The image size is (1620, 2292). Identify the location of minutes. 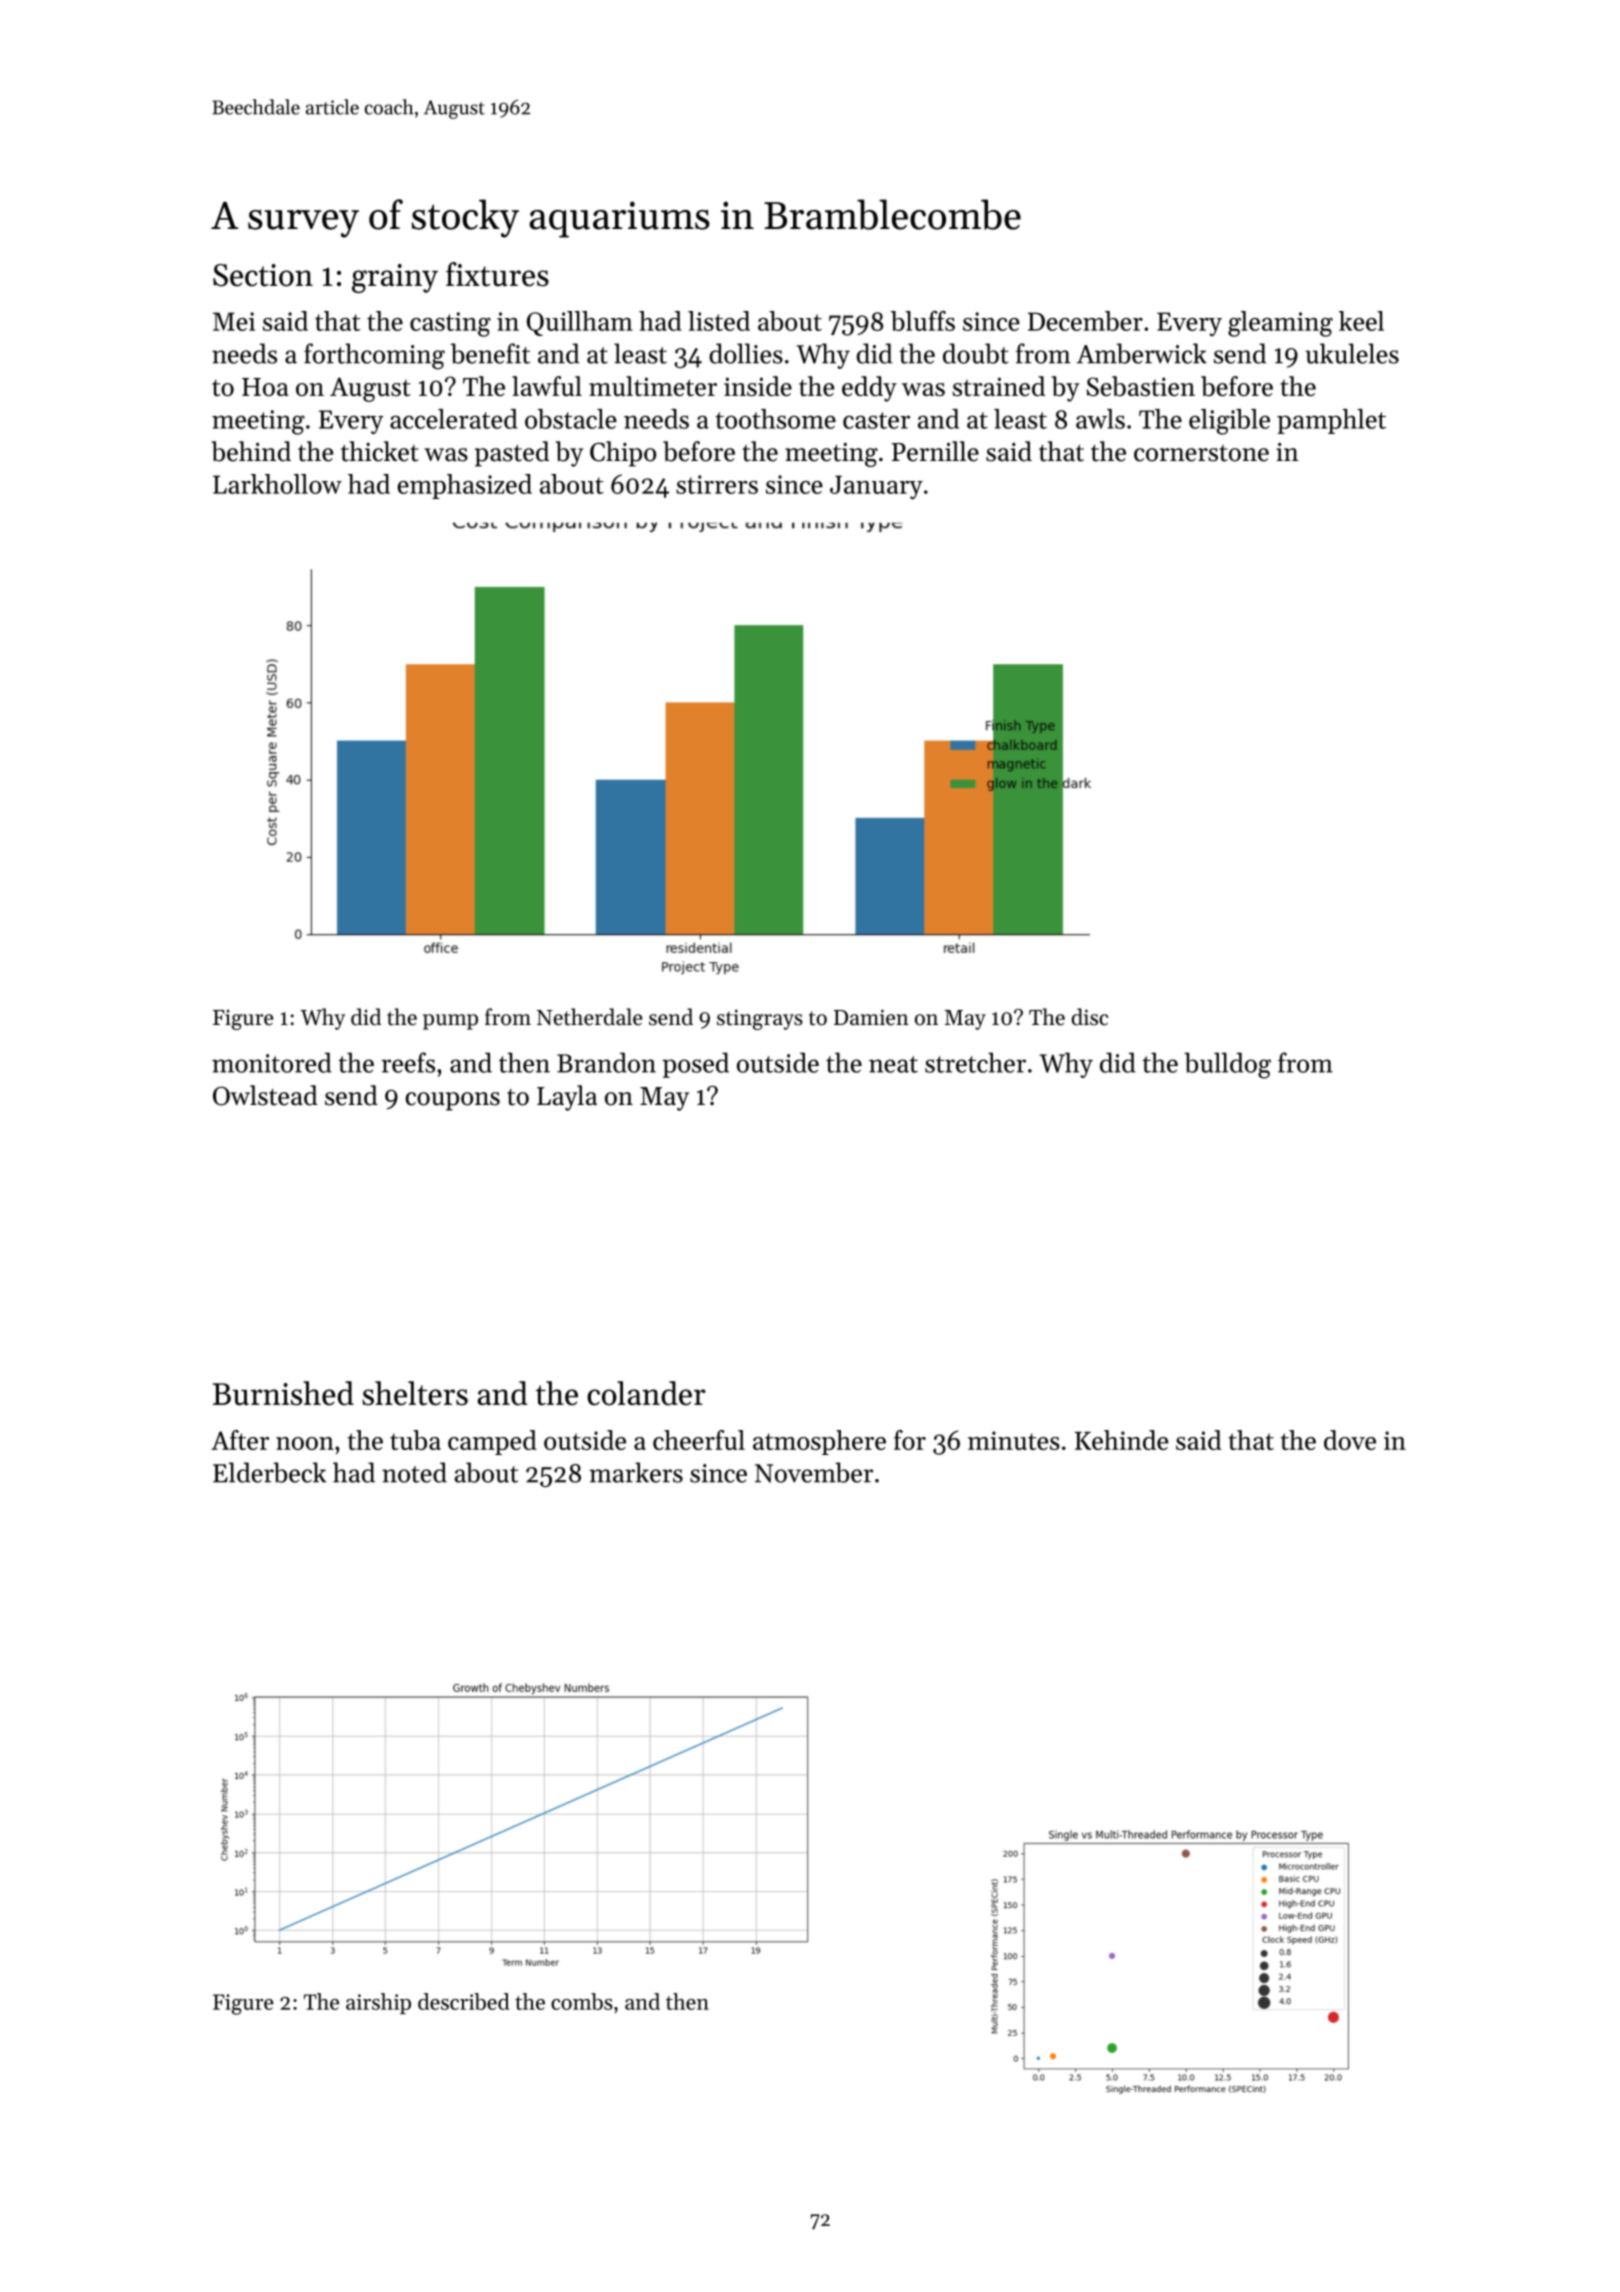
(1014, 1440).
